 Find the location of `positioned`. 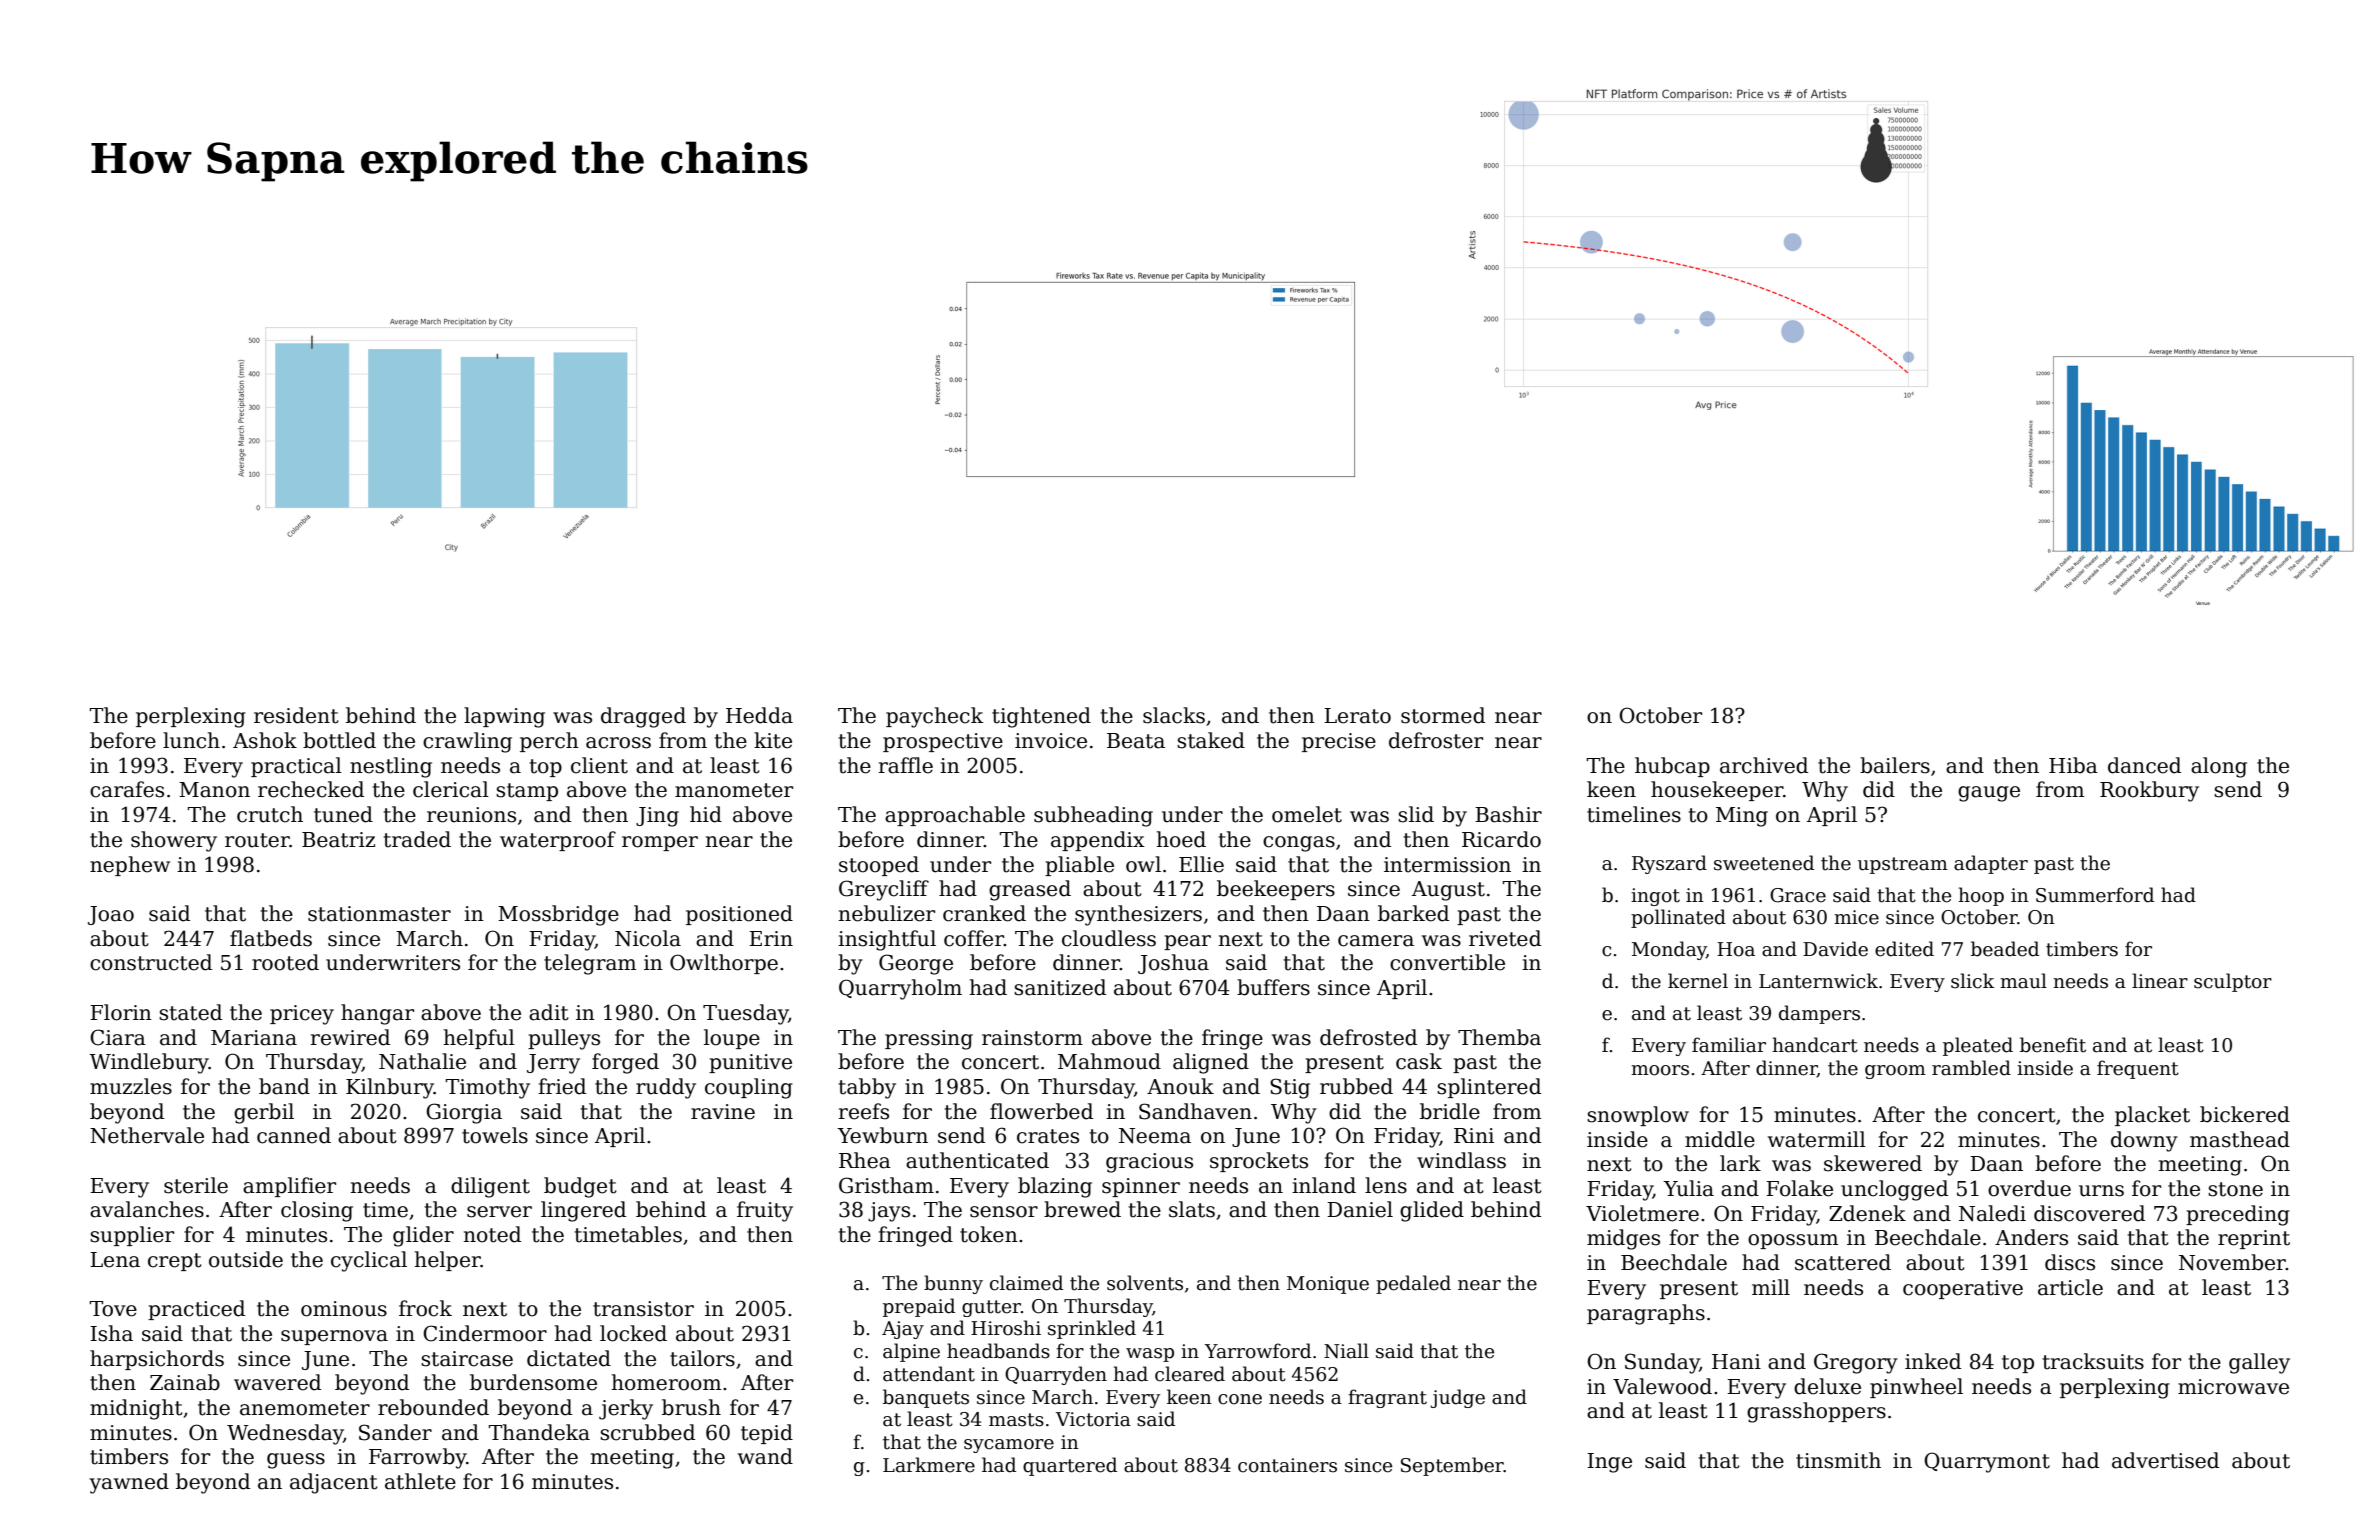

positioned is located at coordinates (739, 915).
